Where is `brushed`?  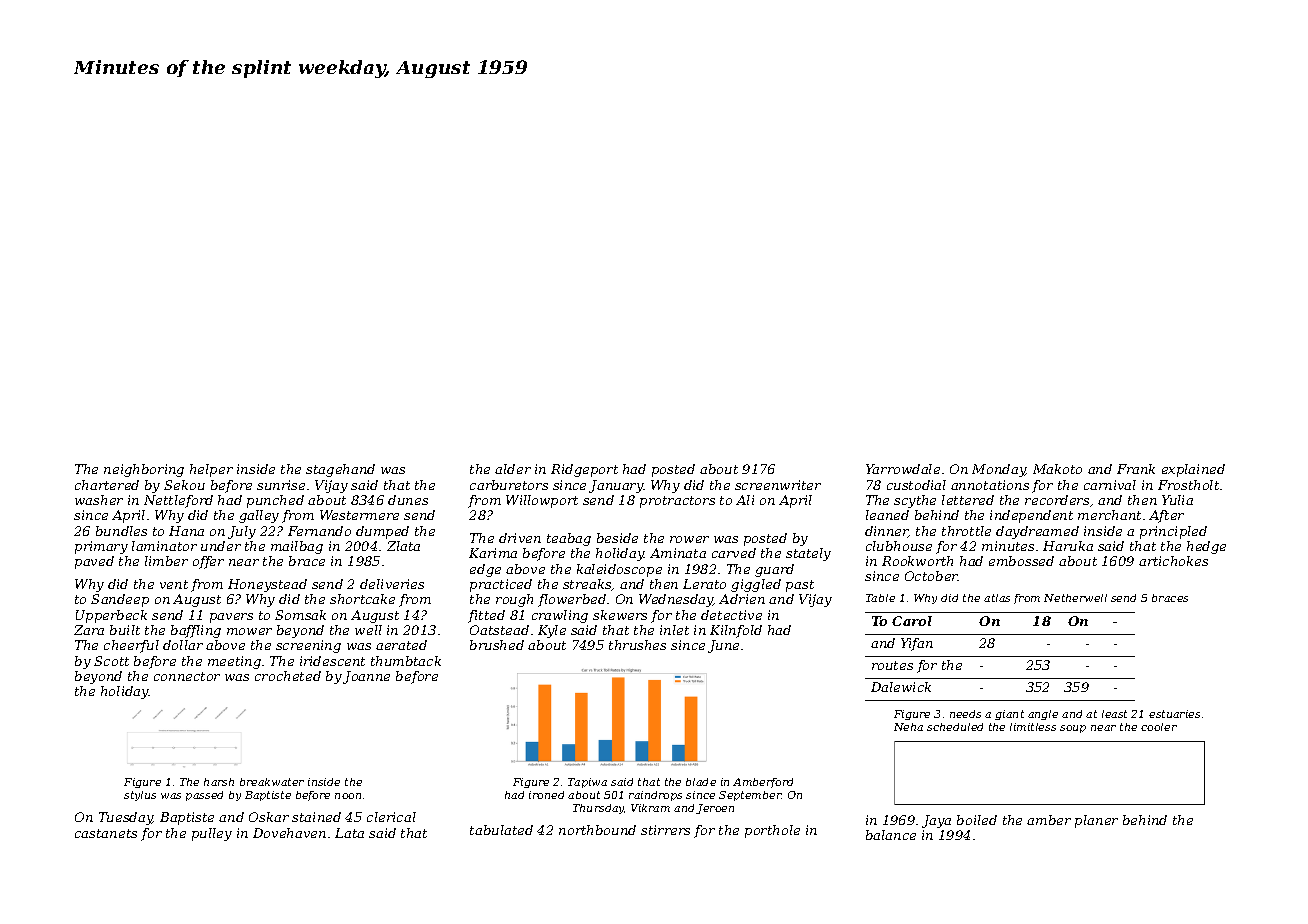 brushed is located at coordinates (497, 645).
